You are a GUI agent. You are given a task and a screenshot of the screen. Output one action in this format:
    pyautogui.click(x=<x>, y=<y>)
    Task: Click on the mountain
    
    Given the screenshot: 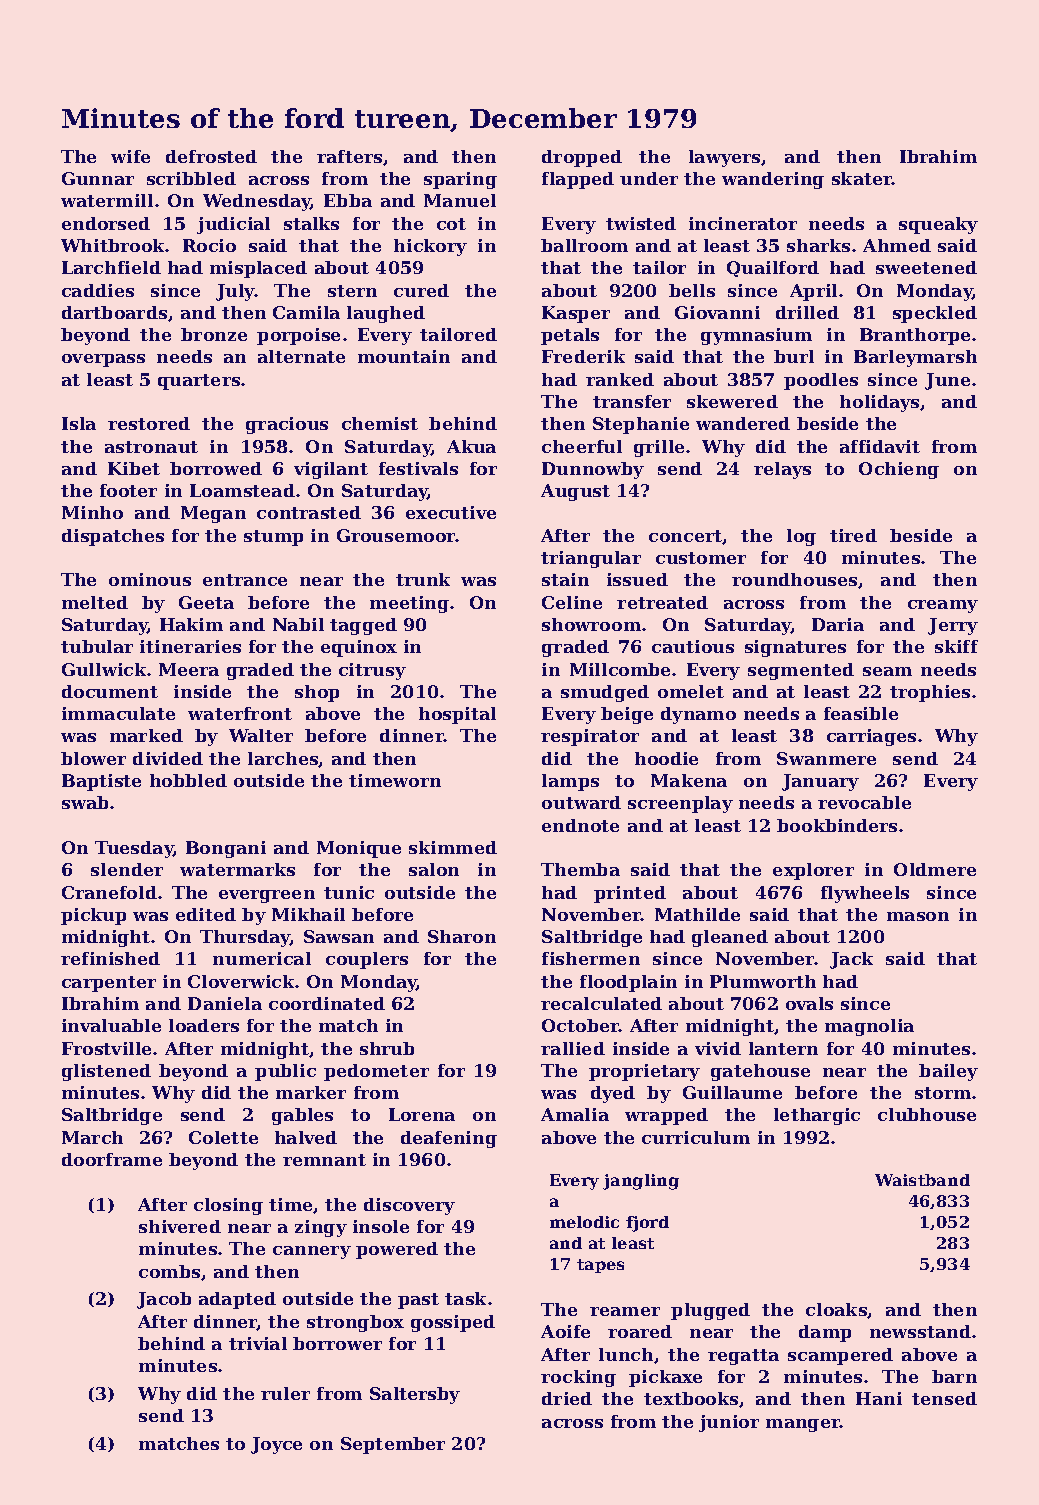 What is the action you would take?
    pyautogui.click(x=404, y=356)
